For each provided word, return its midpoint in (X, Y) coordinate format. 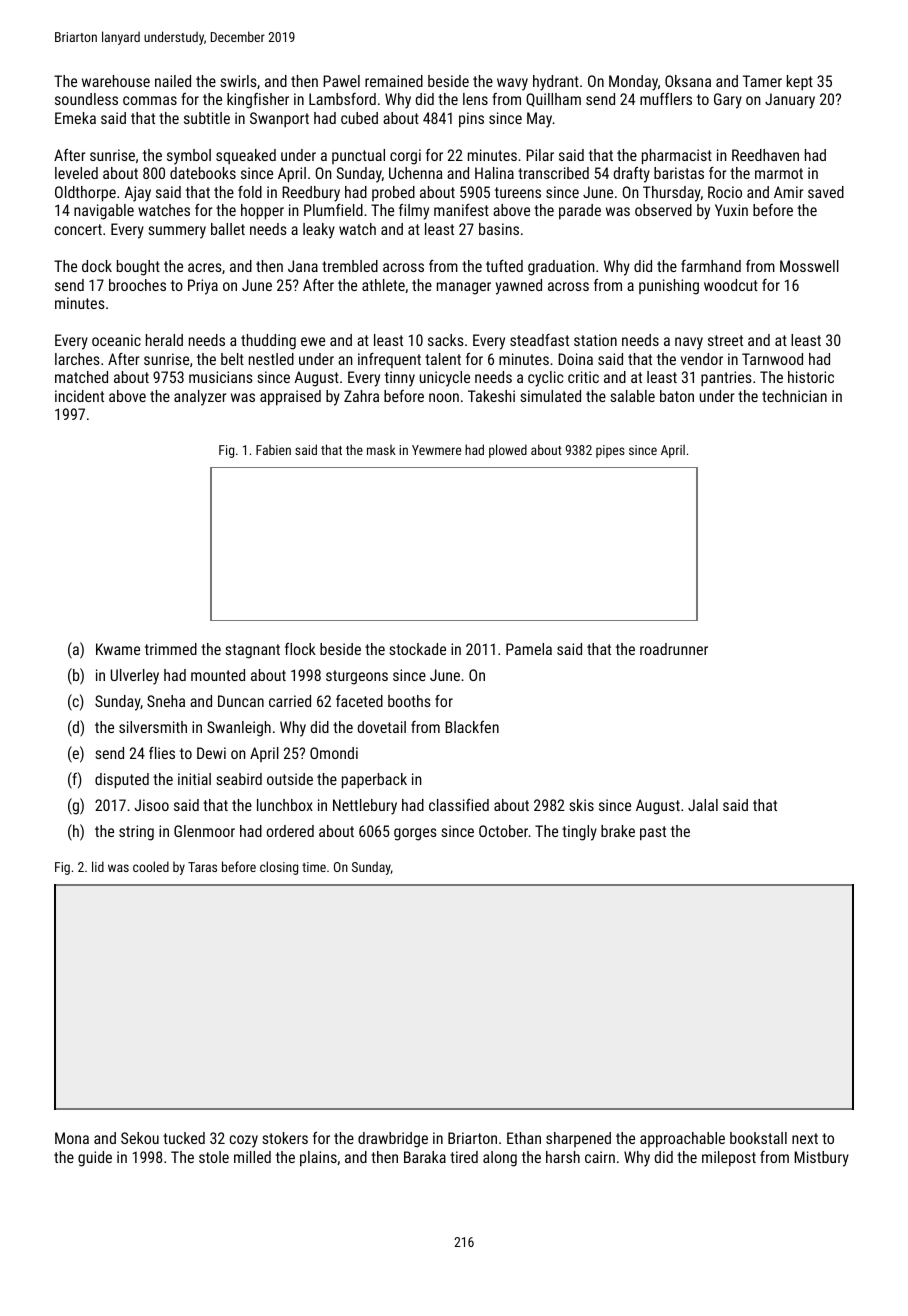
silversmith (153, 727)
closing (279, 868)
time (314, 867)
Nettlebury (365, 807)
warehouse (116, 81)
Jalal (703, 805)
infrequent (389, 360)
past (653, 833)
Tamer (762, 81)
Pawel (341, 81)
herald (164, 340)
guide (95, 1159)
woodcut (731, 285)
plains (318, 1159)
